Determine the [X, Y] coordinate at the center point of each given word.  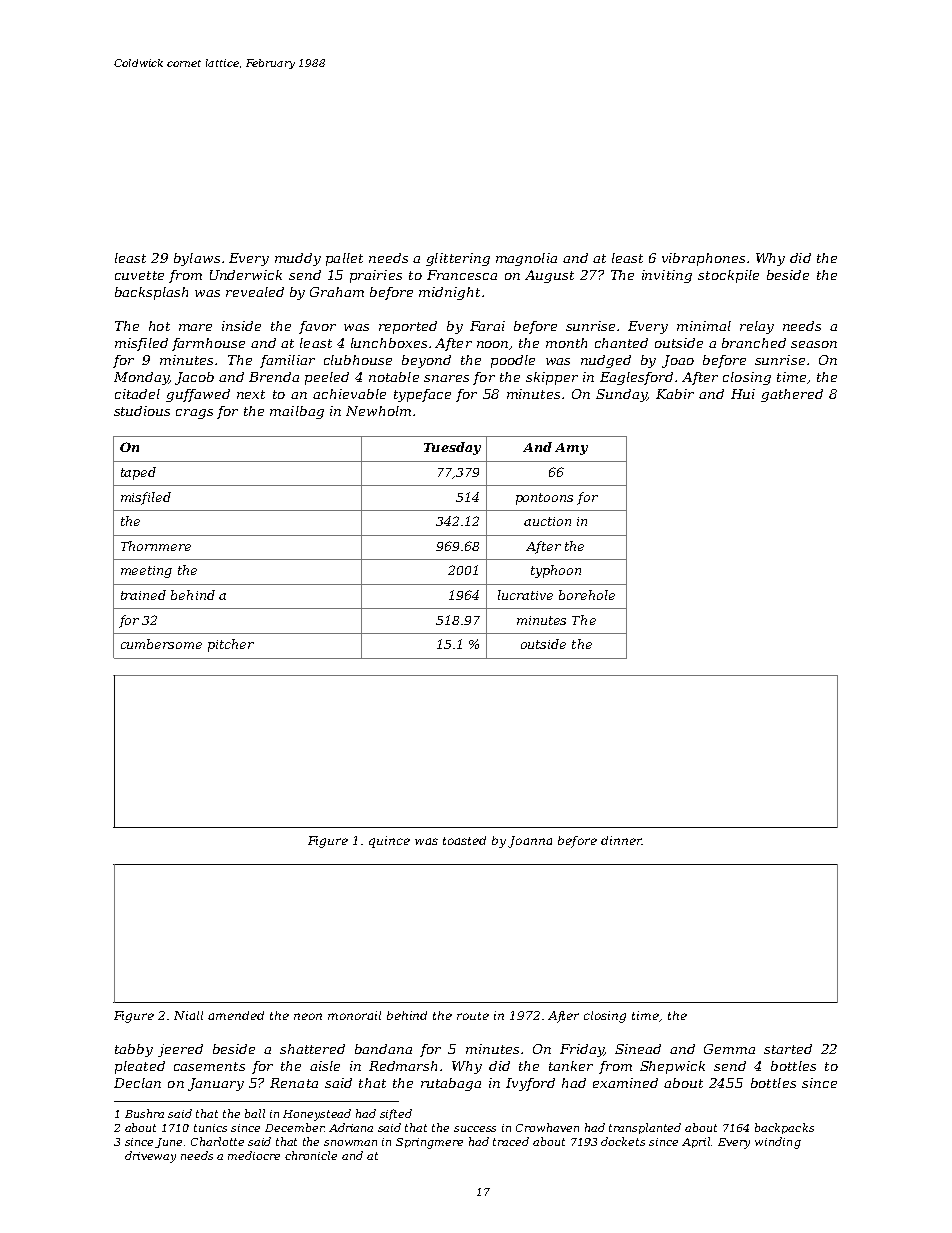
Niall [188, 1015]
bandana [383, 1049]
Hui [743, 394]
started [788, 1049]
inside [241, 326]
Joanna [530, 842]
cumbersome [161, 644]
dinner [621, 840]
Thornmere [156, 546]
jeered [180, 1050]
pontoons [544, 499]
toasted [464, 840]
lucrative [525, 595]
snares [446, 378]
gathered [792, 395]
